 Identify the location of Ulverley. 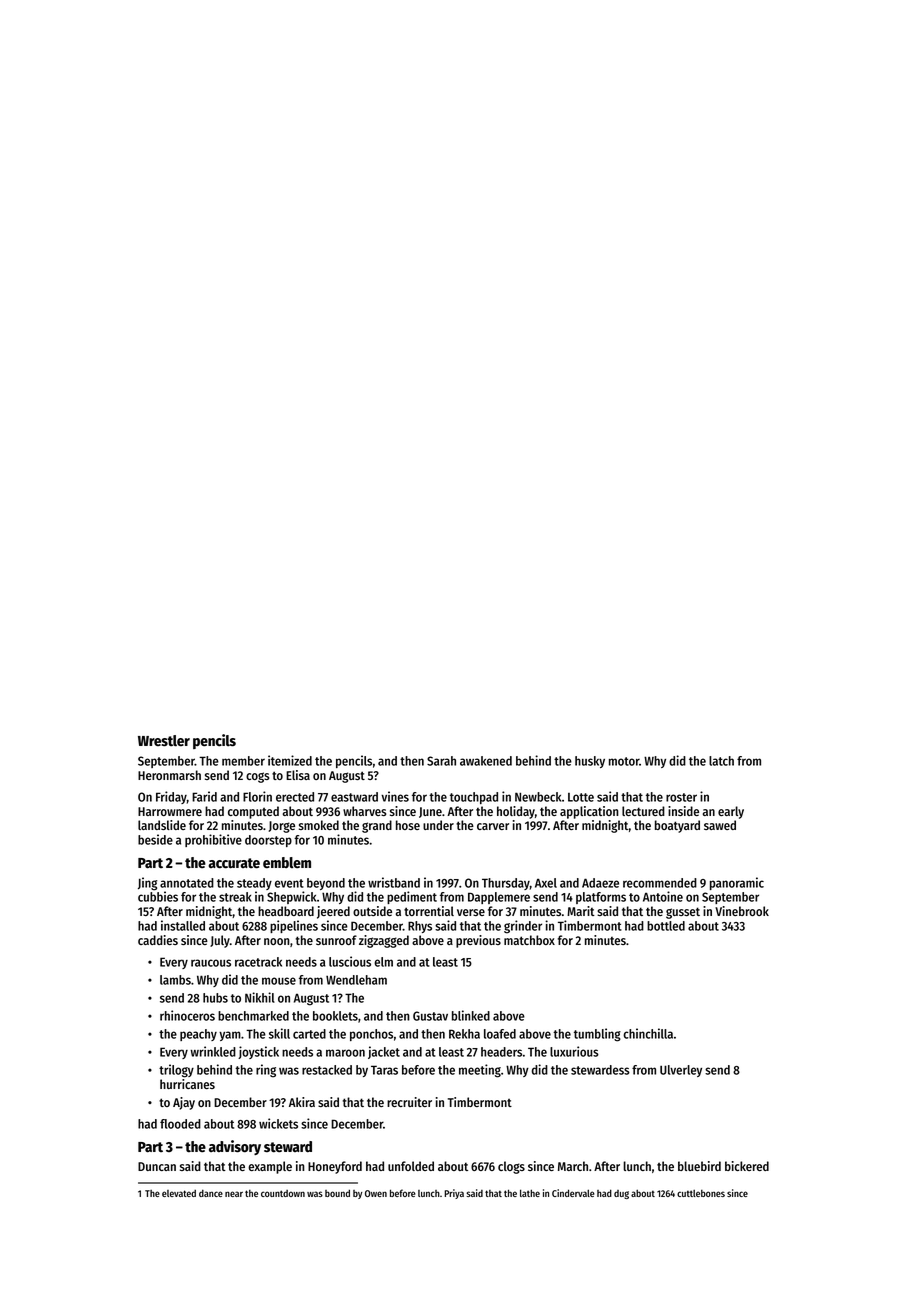
(681, 1071).
